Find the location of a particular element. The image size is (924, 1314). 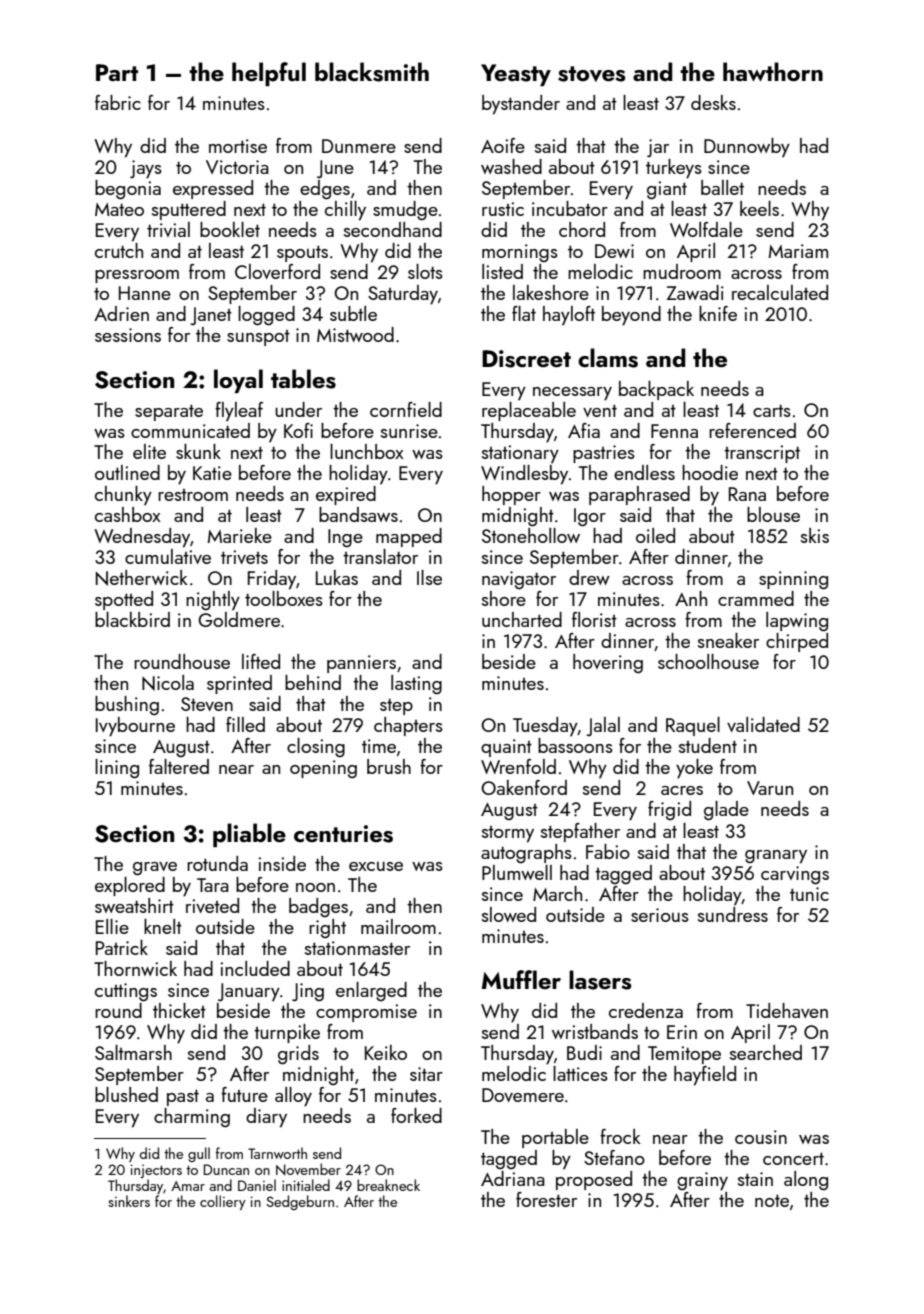

Fenna is located at coordinates (674, 431).
